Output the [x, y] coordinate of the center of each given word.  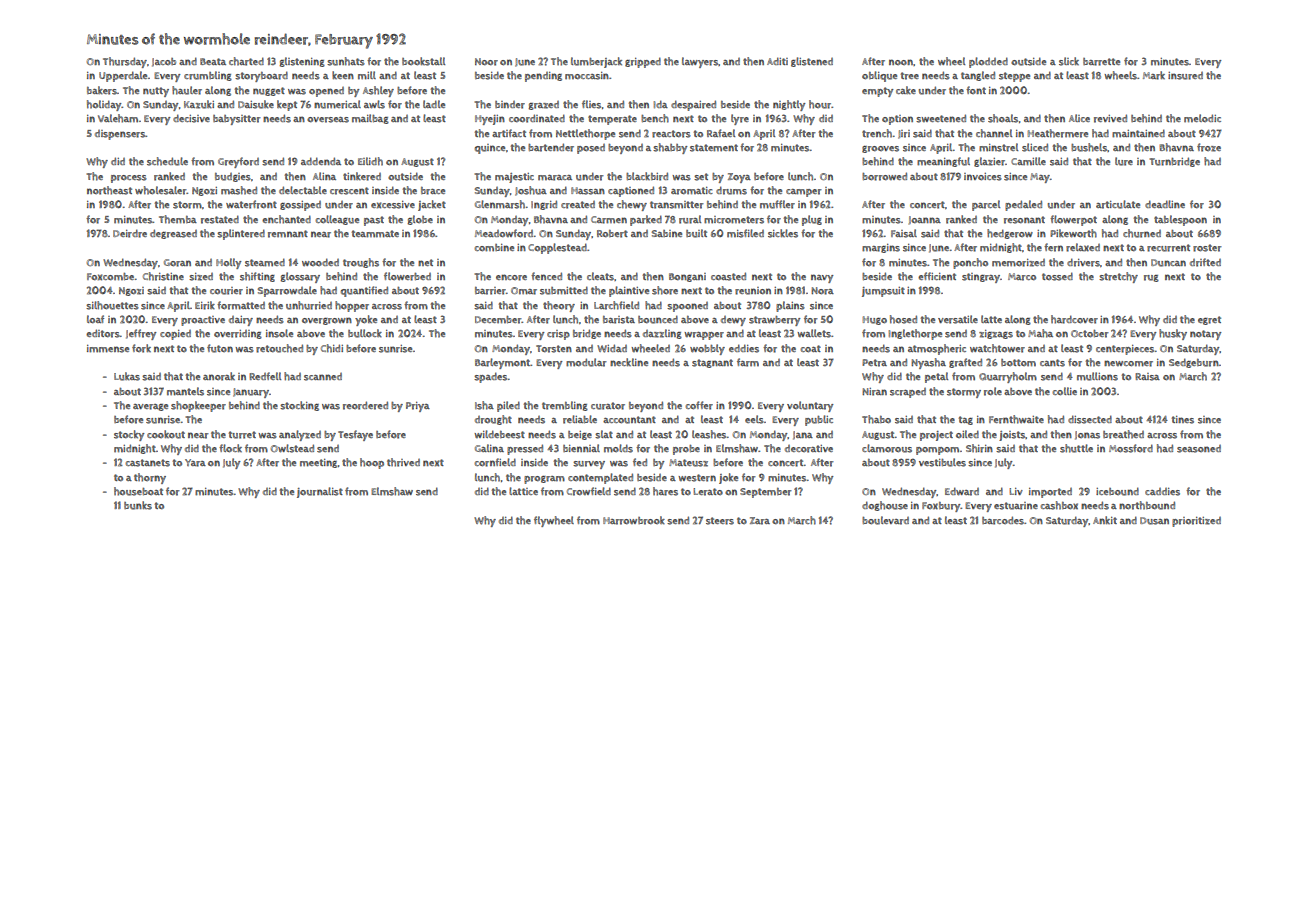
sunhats [346, 61]
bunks [138, 505]
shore [665, 290]
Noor [486, 62]
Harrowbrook [634, 520]
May [1040, 178]
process [129, 179]
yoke [366, 320]
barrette [1101, 62]
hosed [903, 319]
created [578, 205]
